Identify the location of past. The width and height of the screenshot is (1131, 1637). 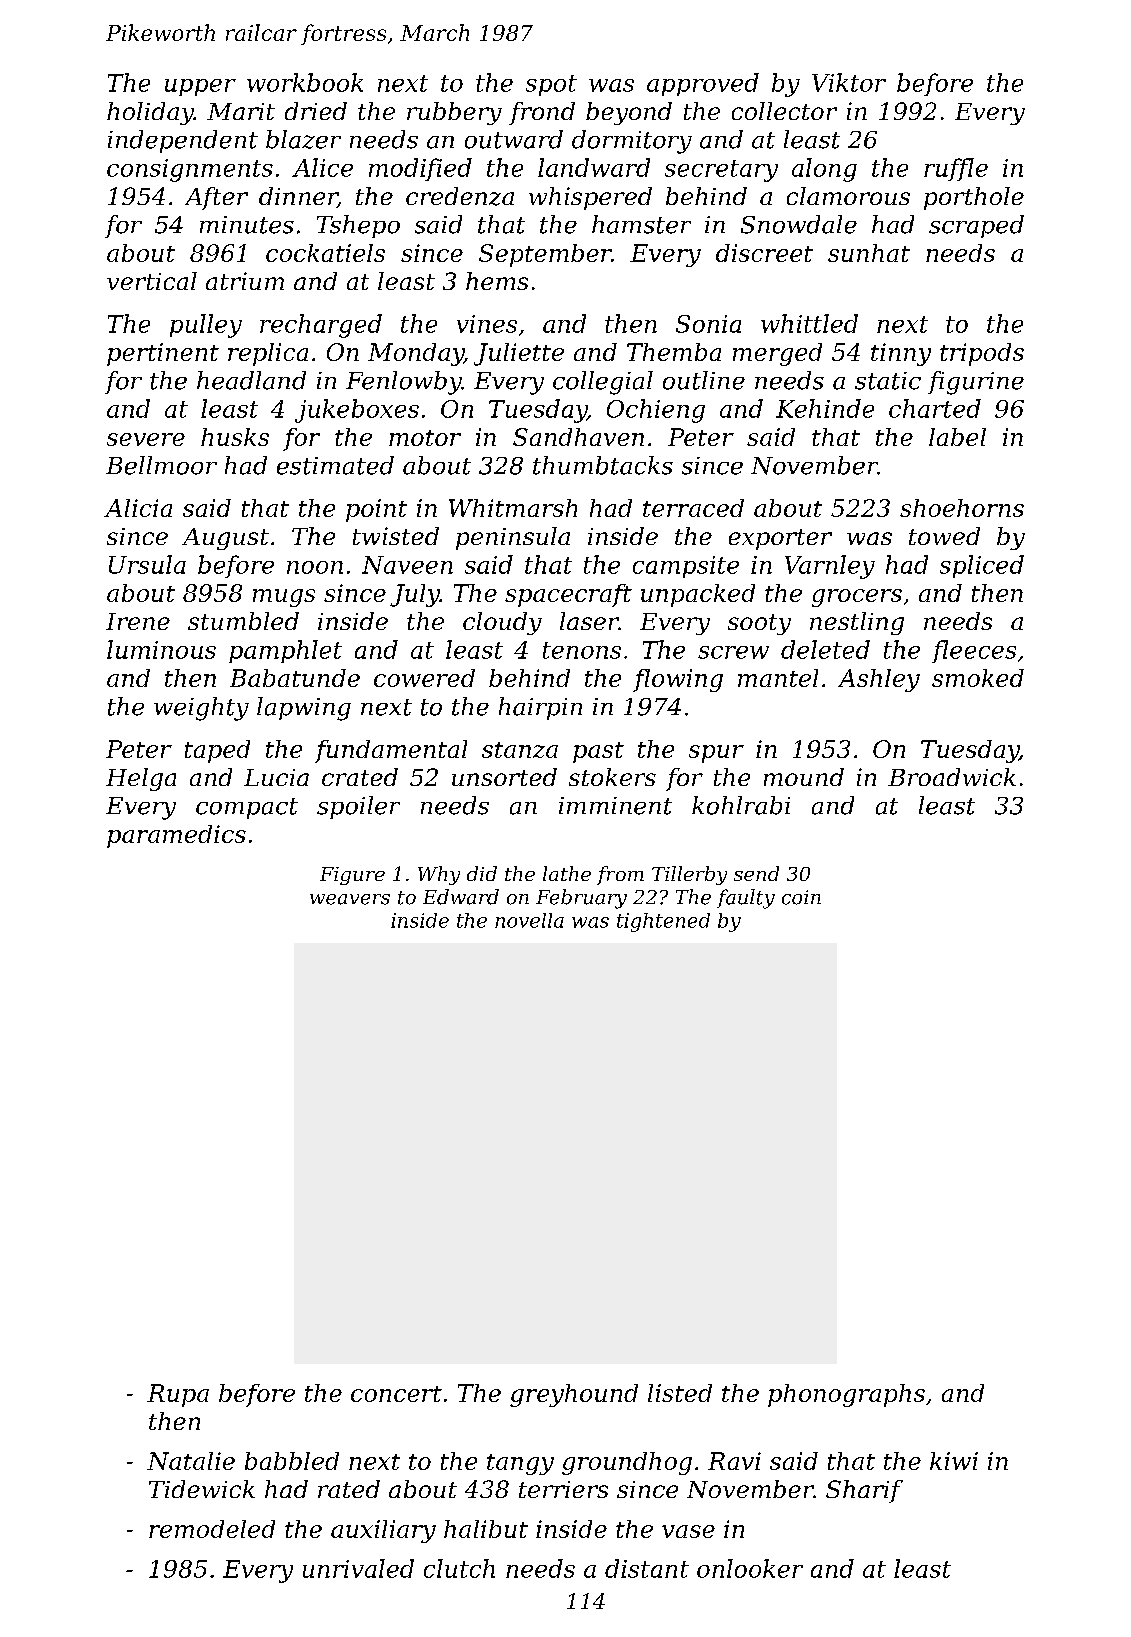
(598, 752).
